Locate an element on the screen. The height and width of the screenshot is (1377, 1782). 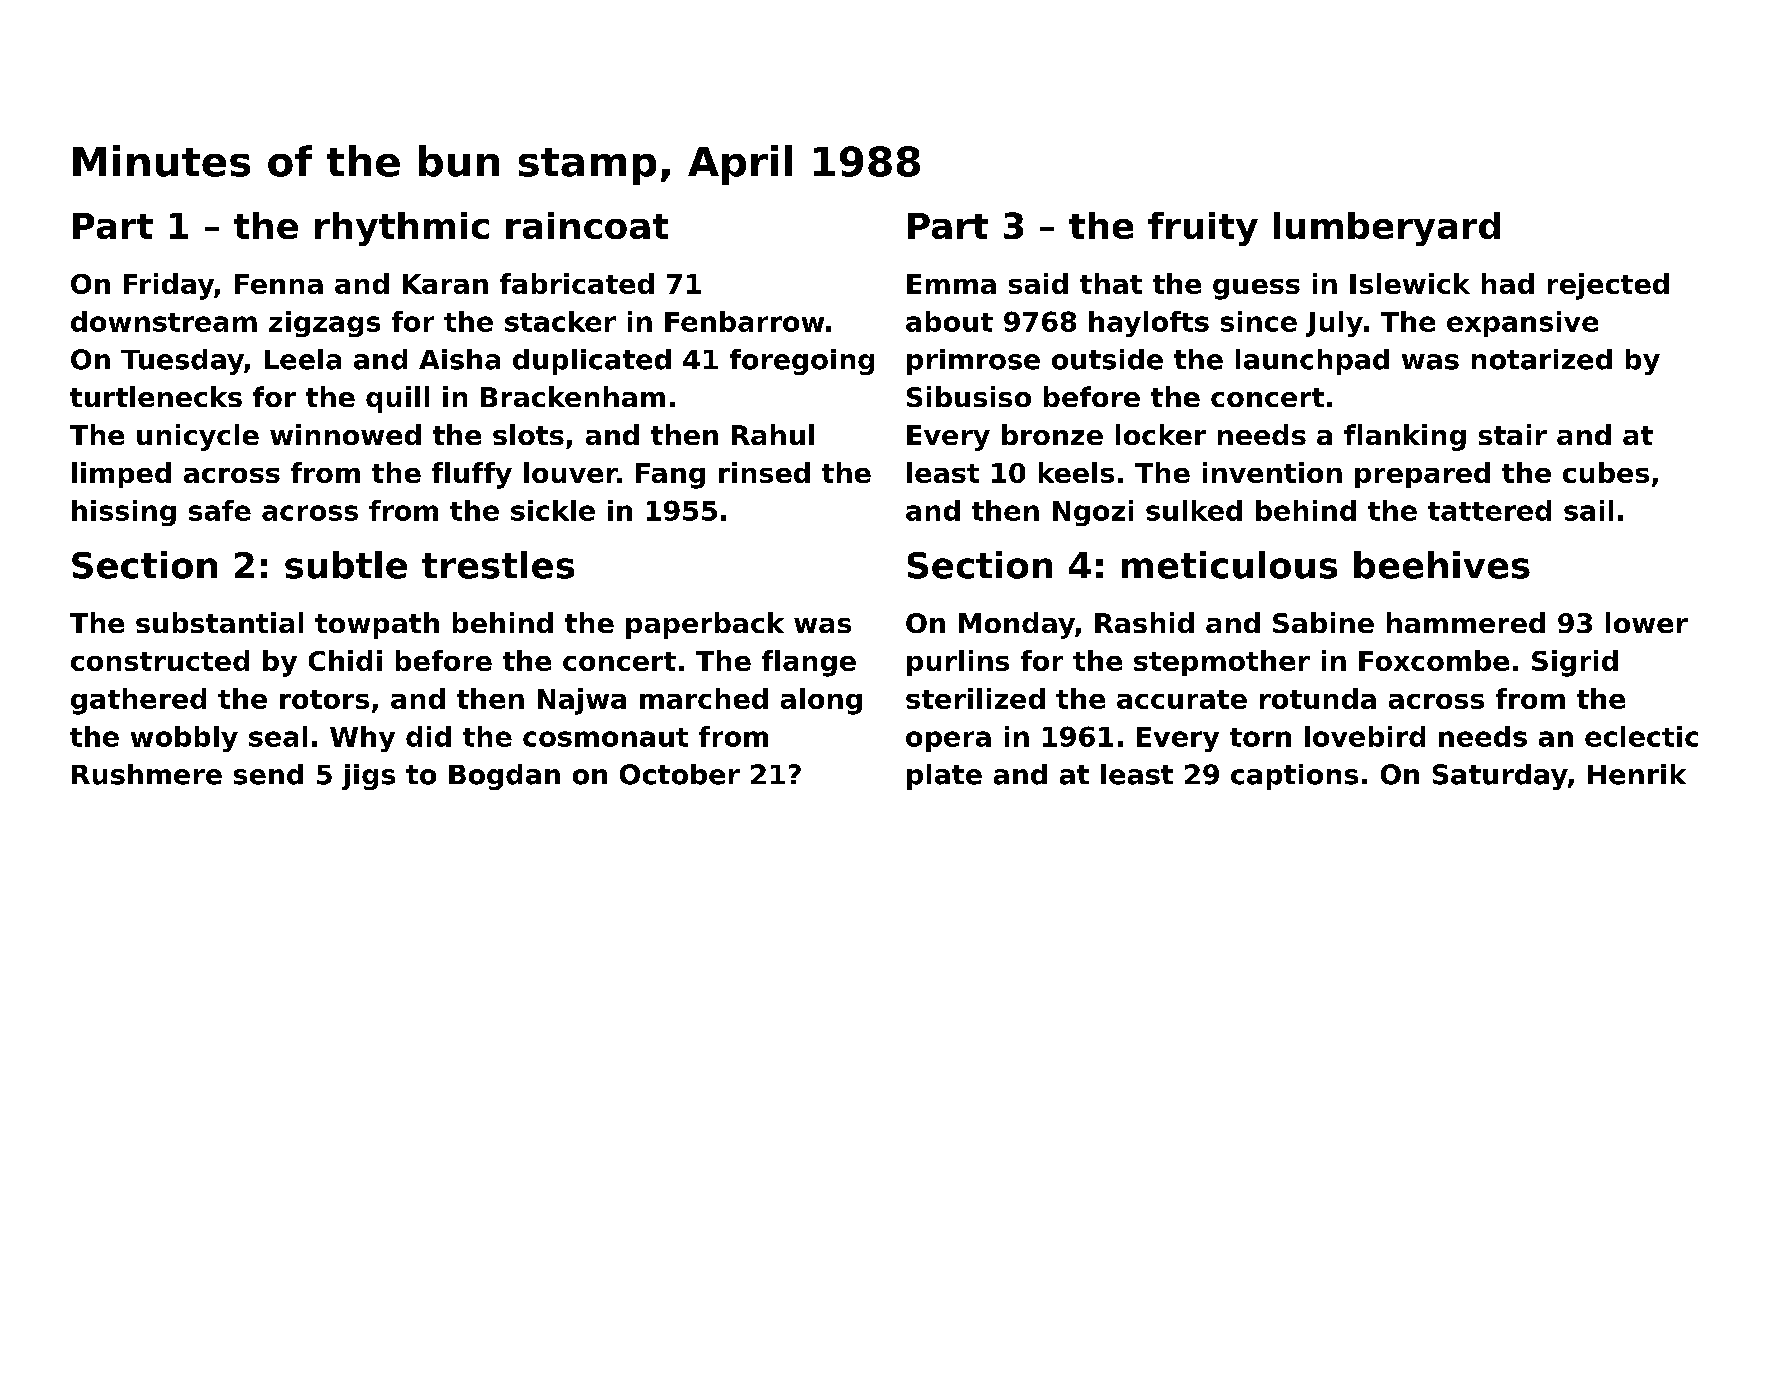
bronze is located at coordinates (1052, 434).
